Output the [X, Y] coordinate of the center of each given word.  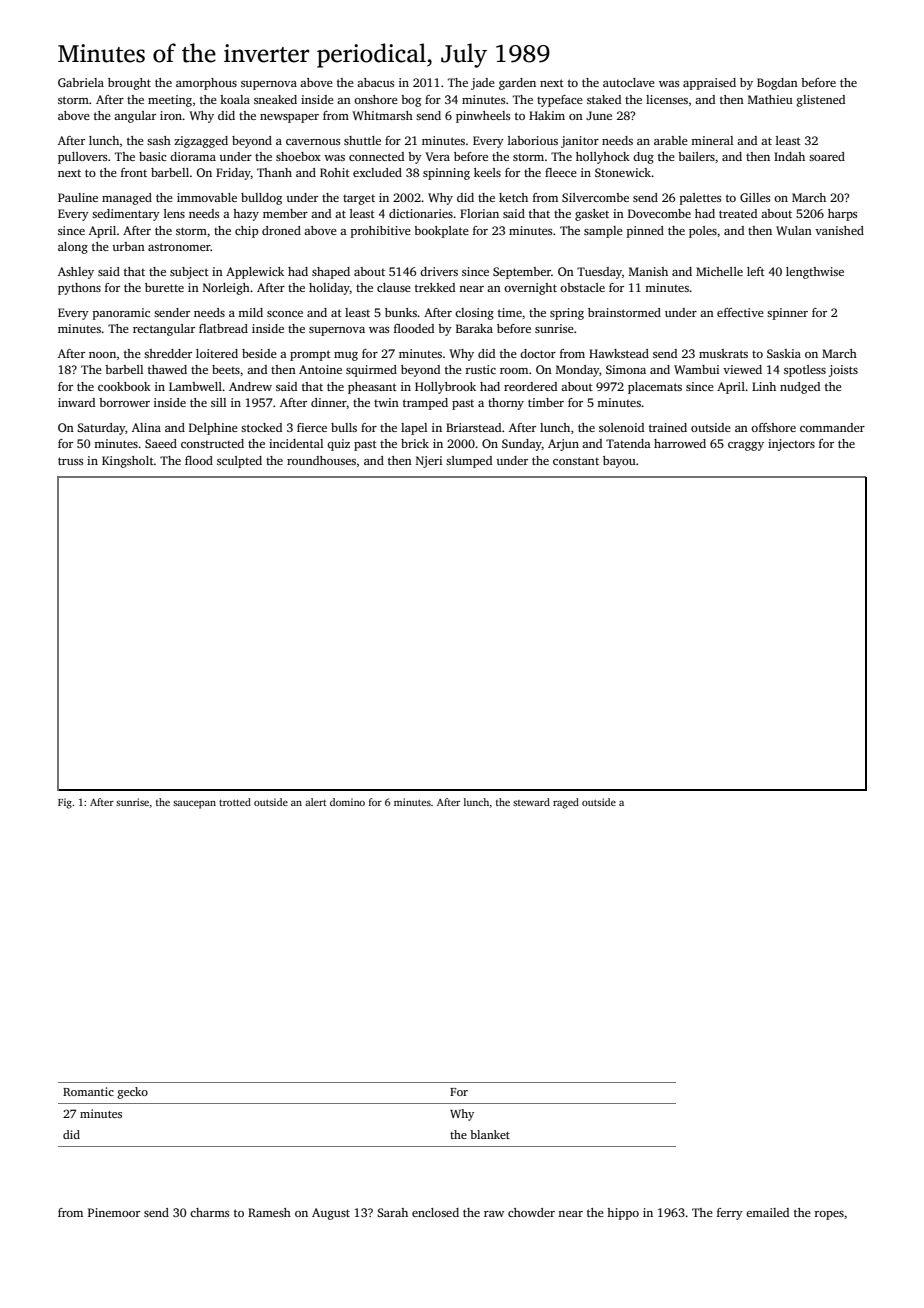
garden [517, 84]
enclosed [435, 1212]
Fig [65, 803]
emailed [767, 1212]
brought [129, 84]
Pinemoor [114, 1212]
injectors [791, 445]
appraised [709, 84]
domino [347, 802]
